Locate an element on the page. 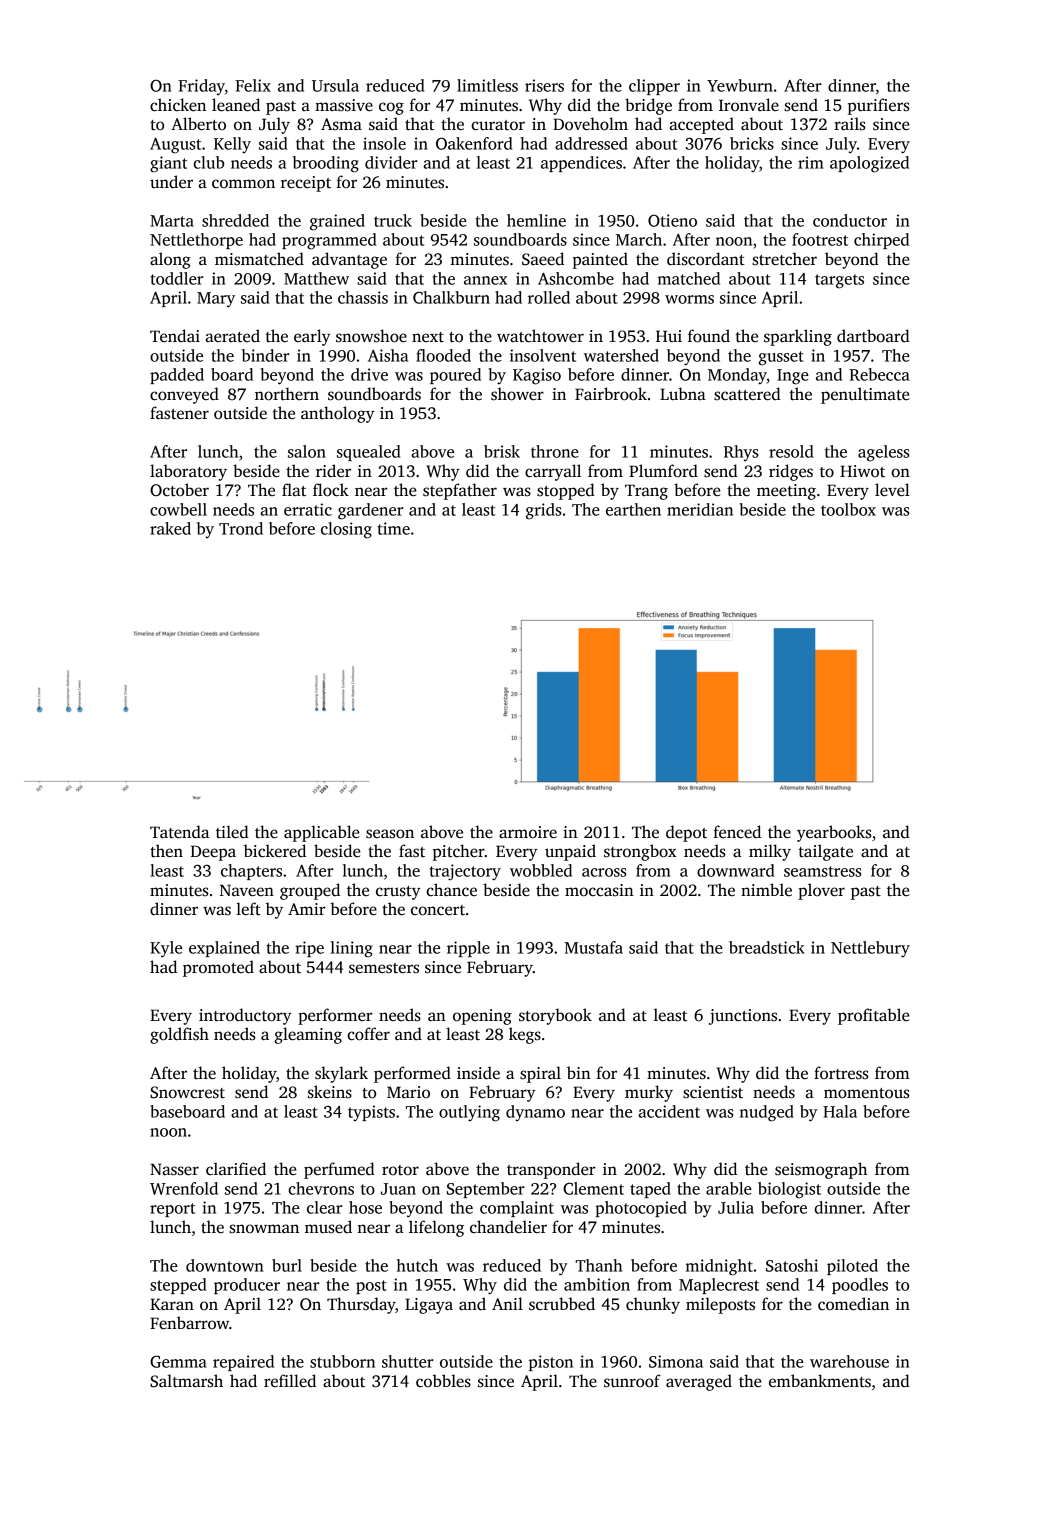  Yewburn is located at coordinates (740, 85).
